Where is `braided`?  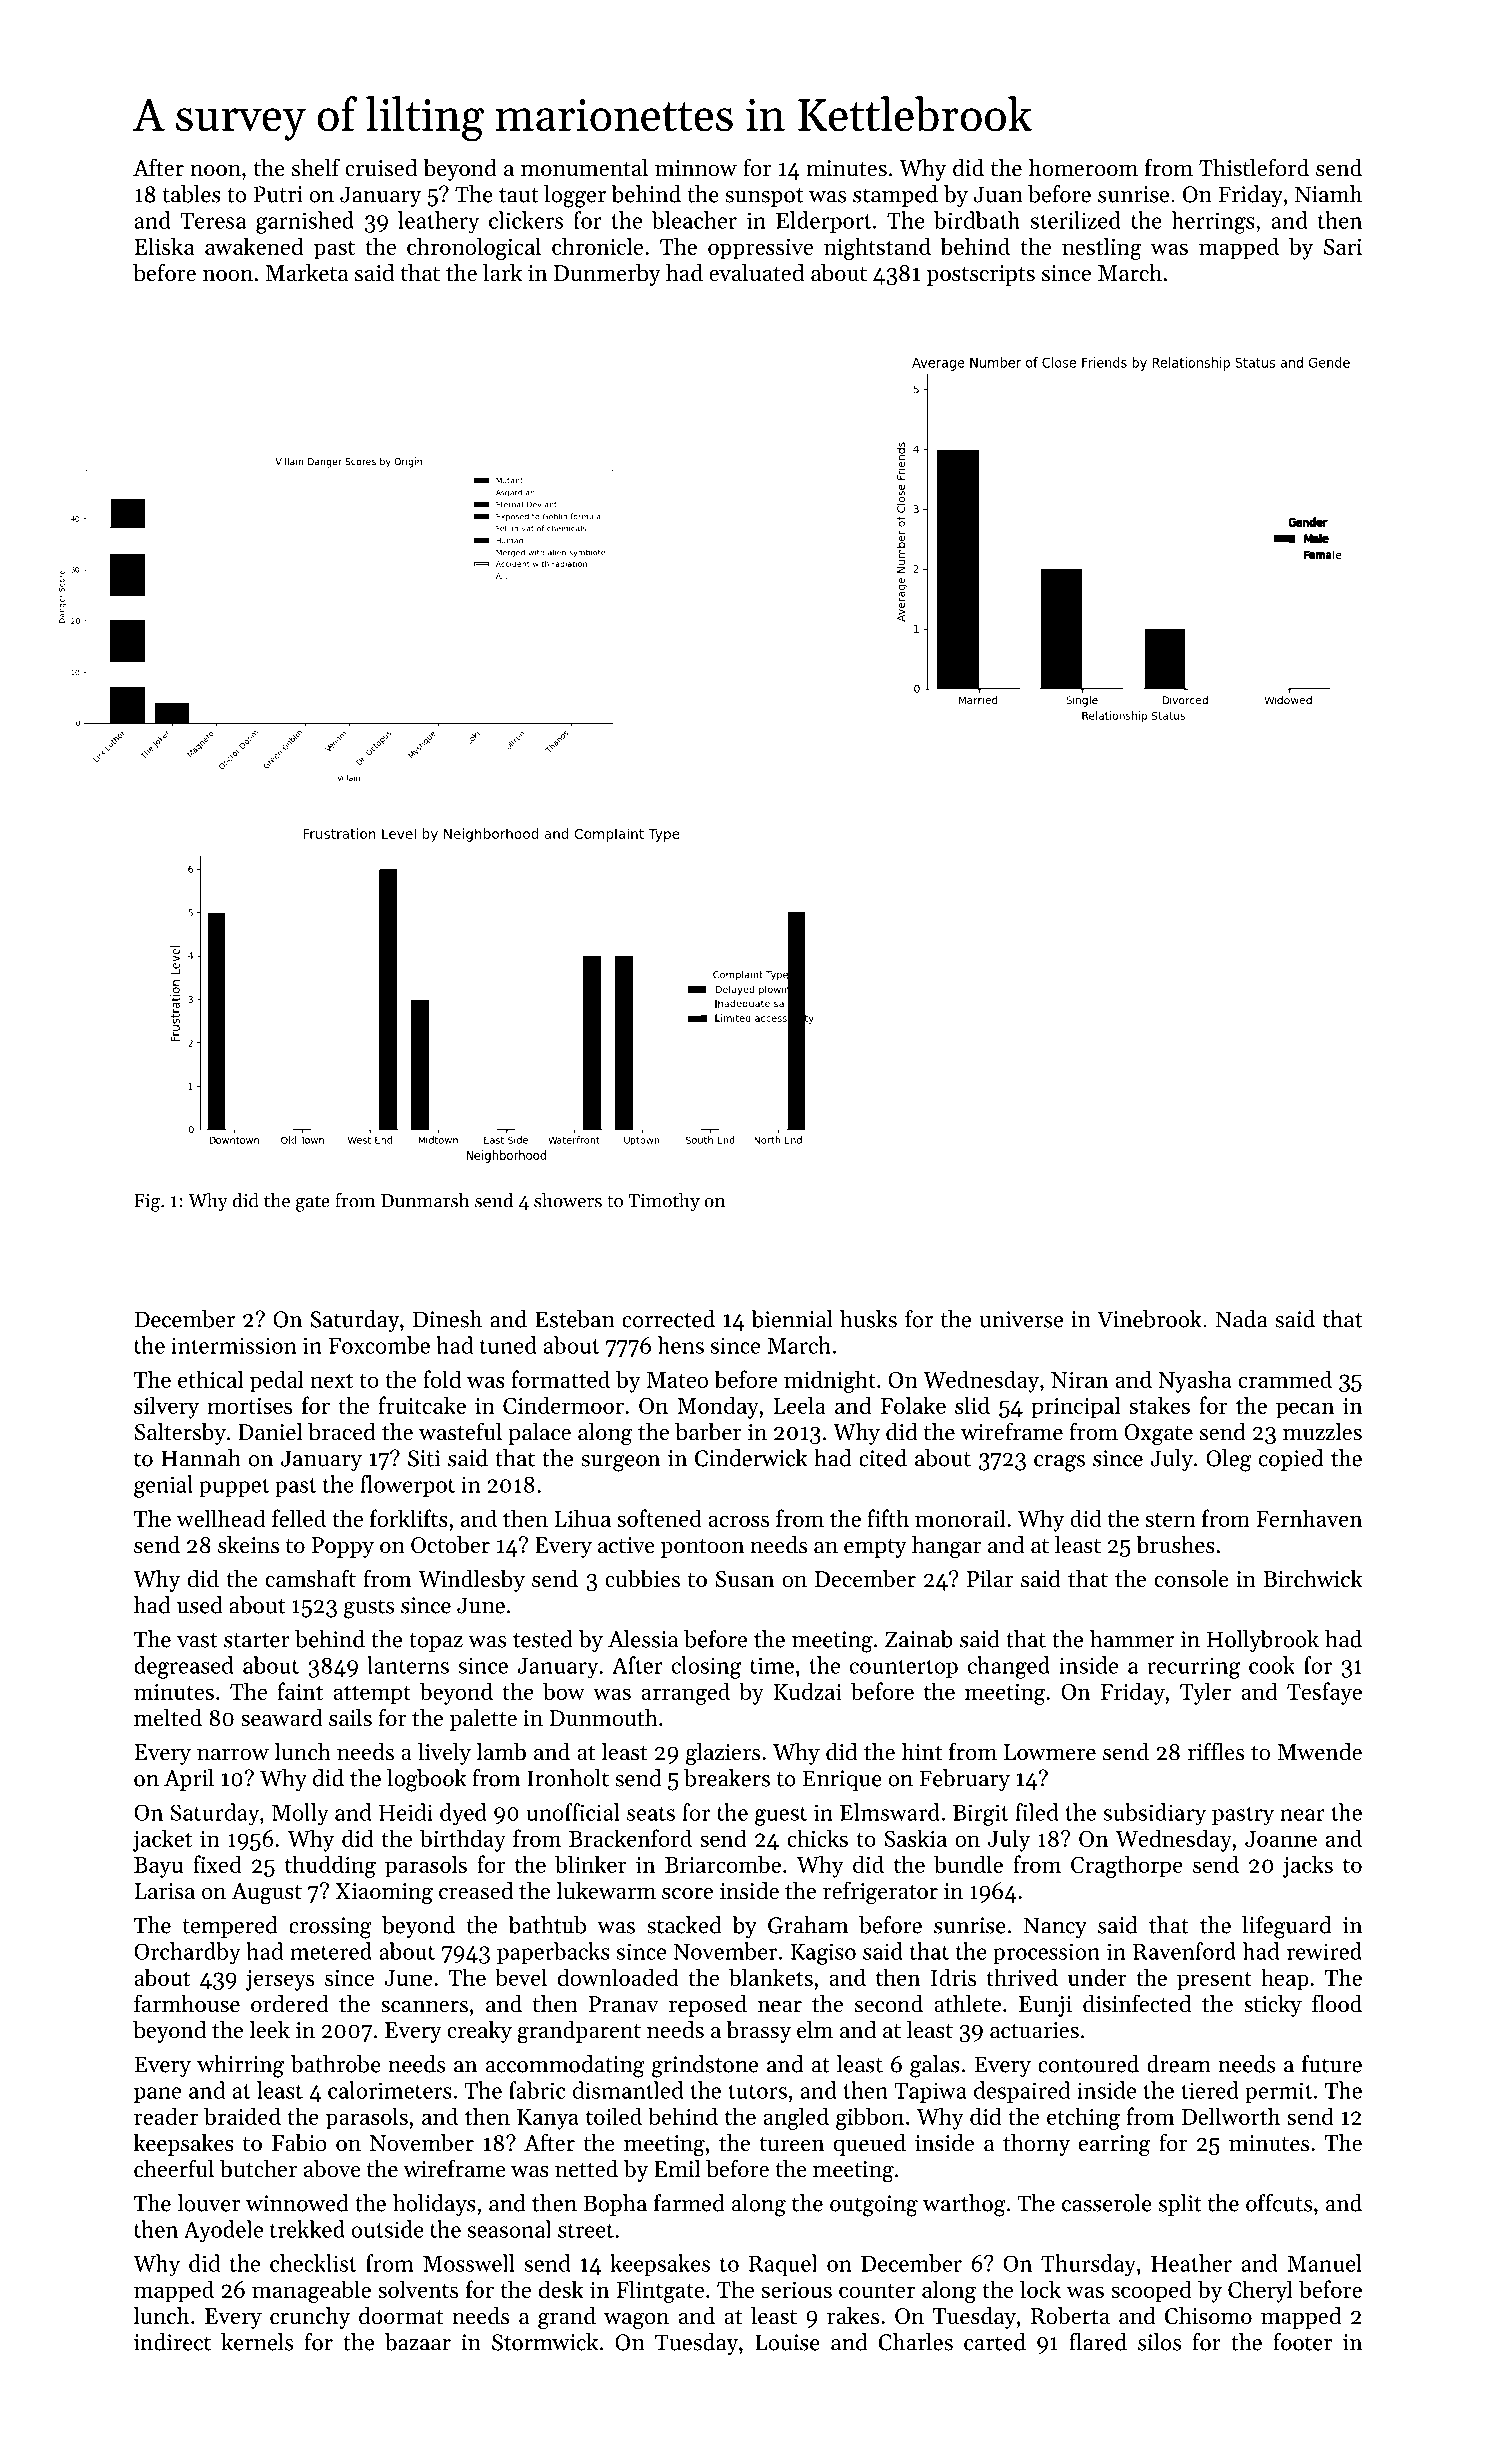
braided is located at coordinates (242, 2116).
